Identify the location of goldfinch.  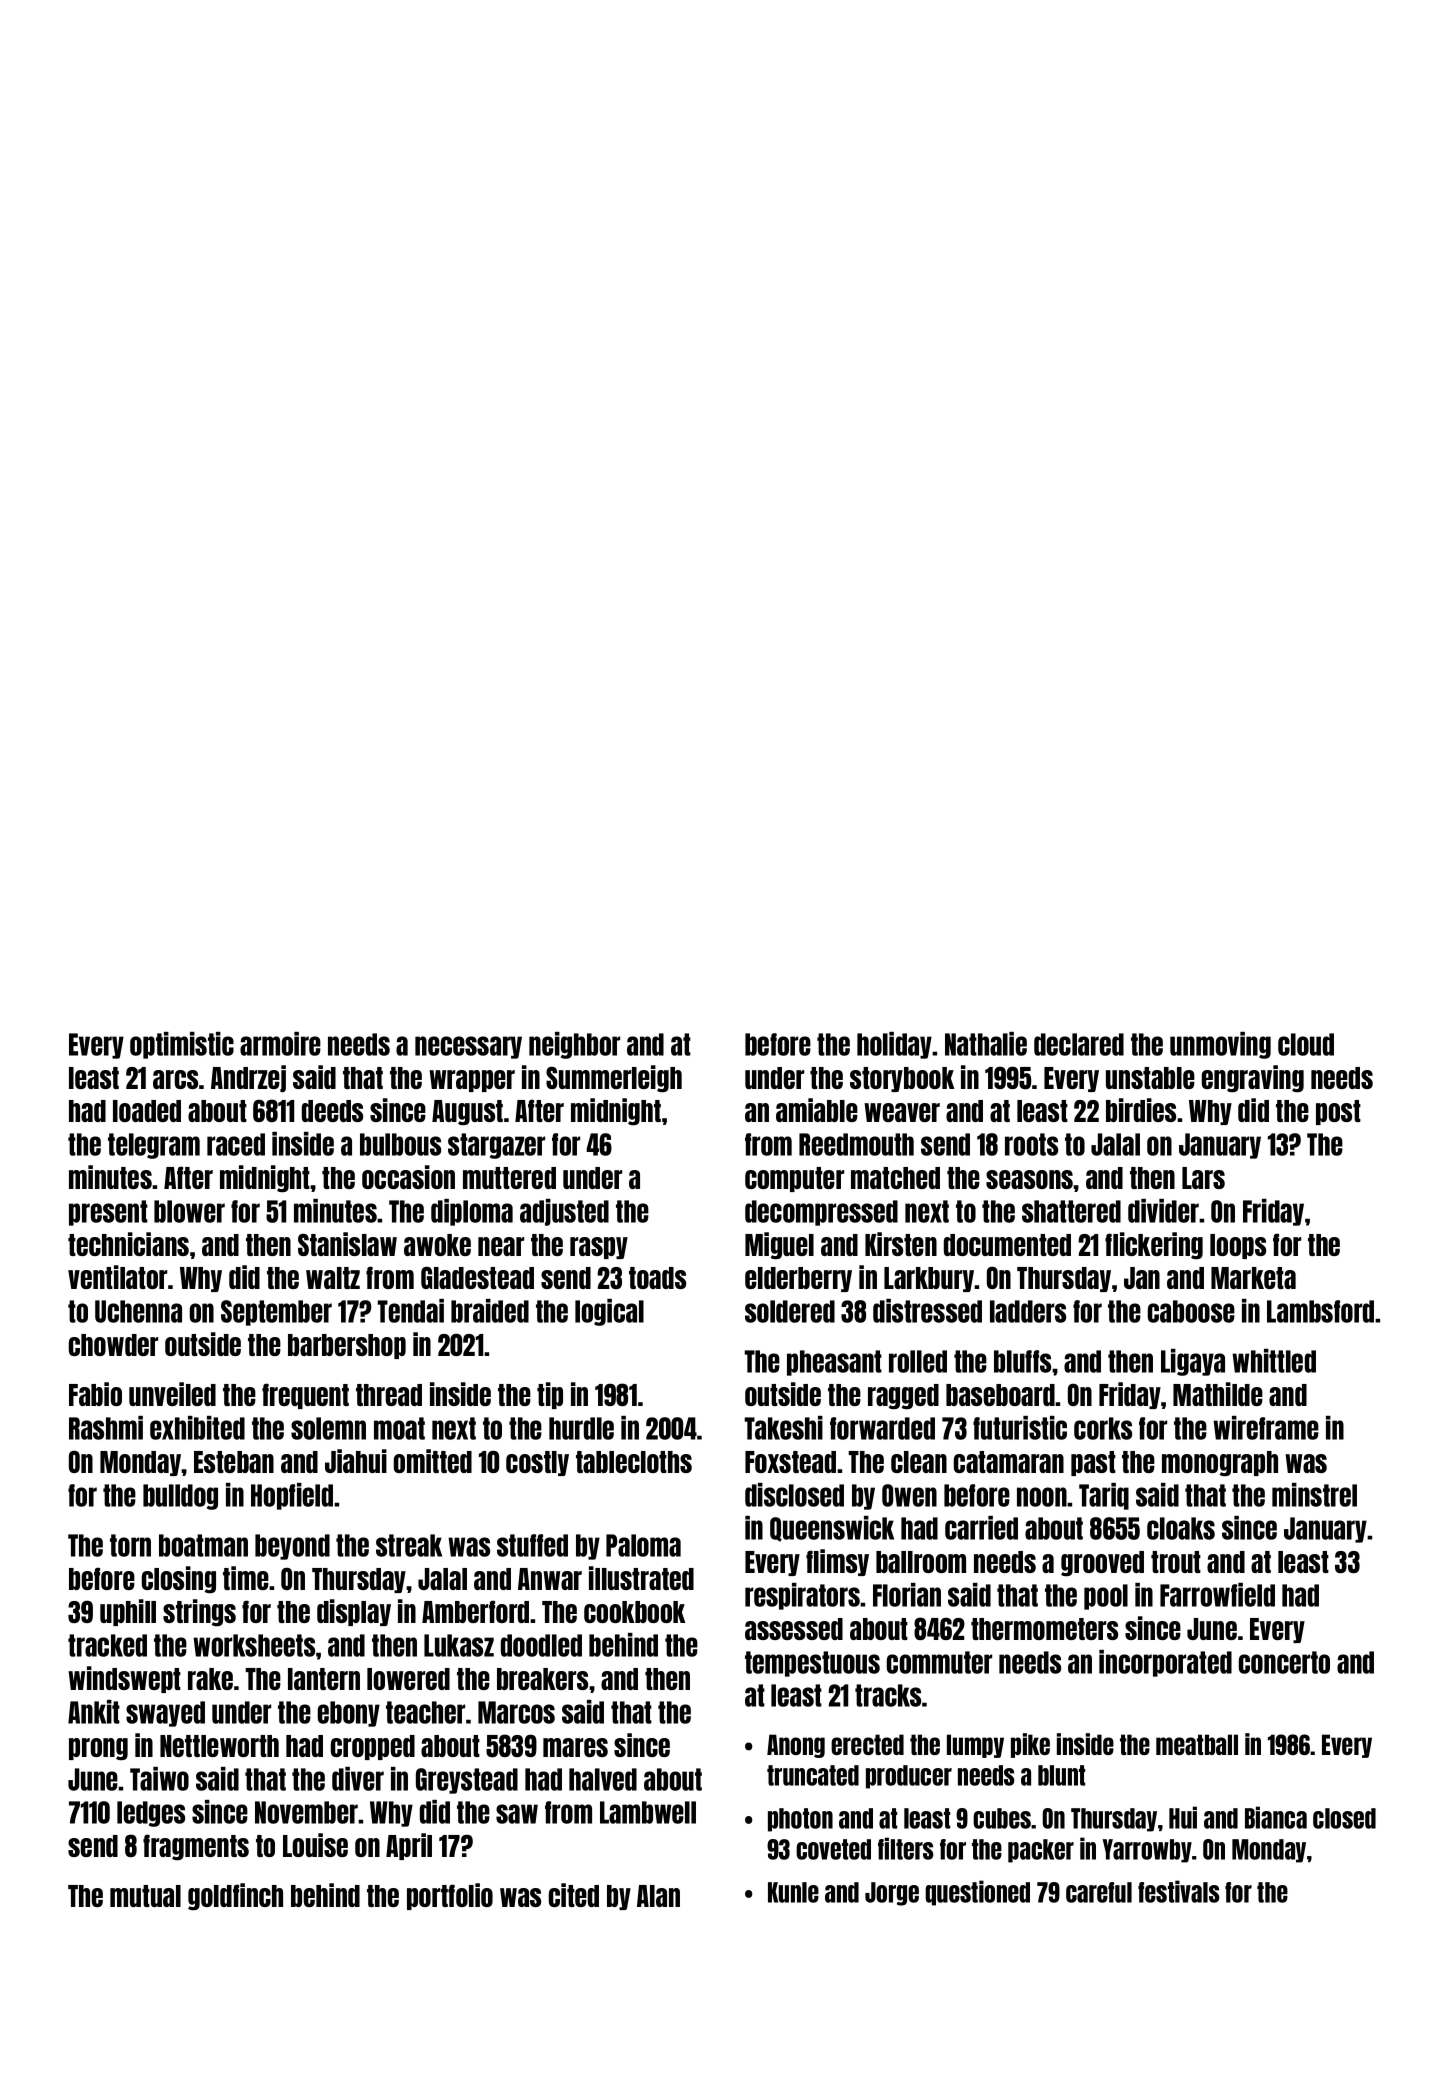
(235, 1896).
